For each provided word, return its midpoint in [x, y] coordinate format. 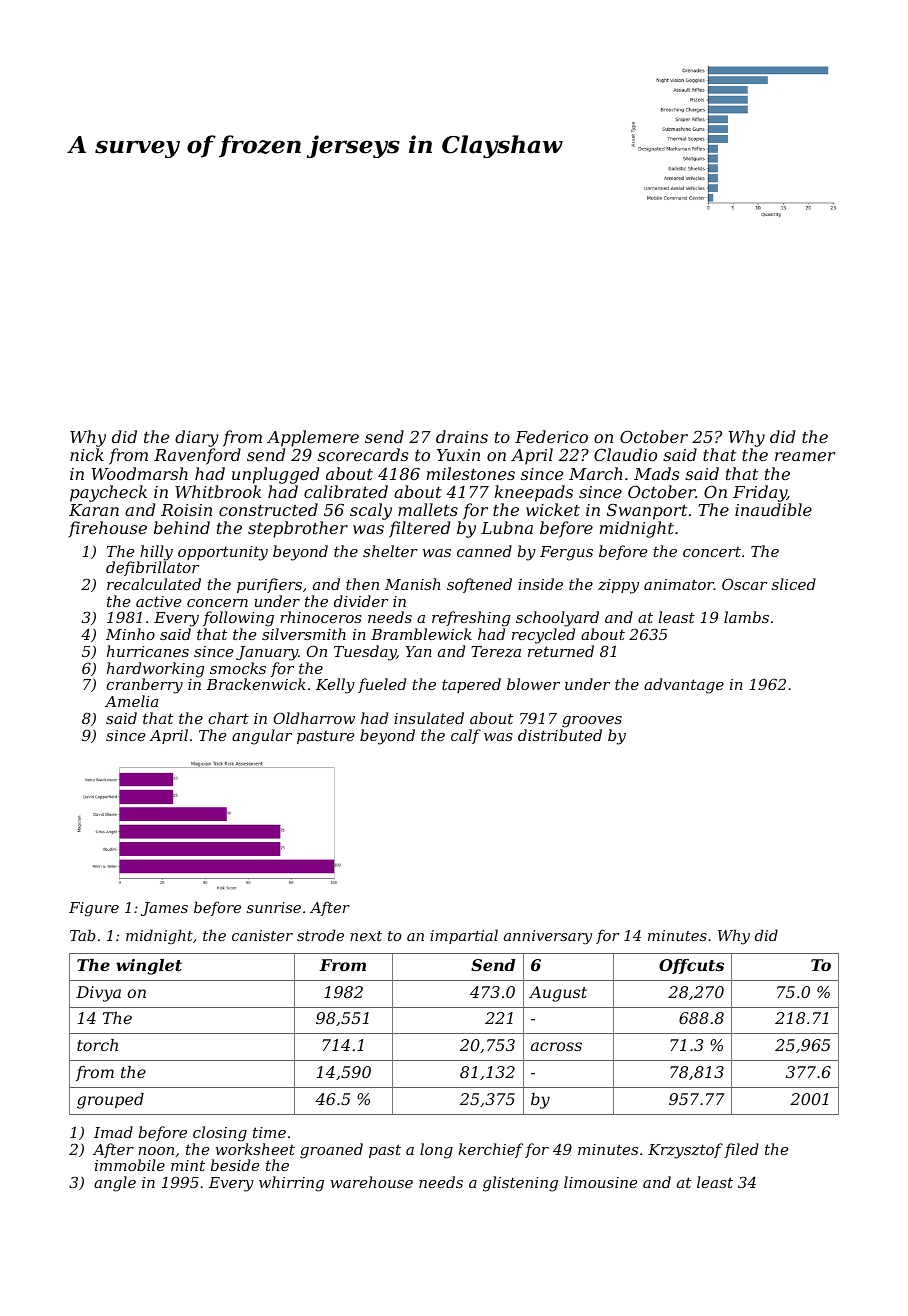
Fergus [566, 553]
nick [87, 454]
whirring [291, 1184]
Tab [83, 935]
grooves [592, 722]
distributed [560, 735]
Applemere [313, 438]
